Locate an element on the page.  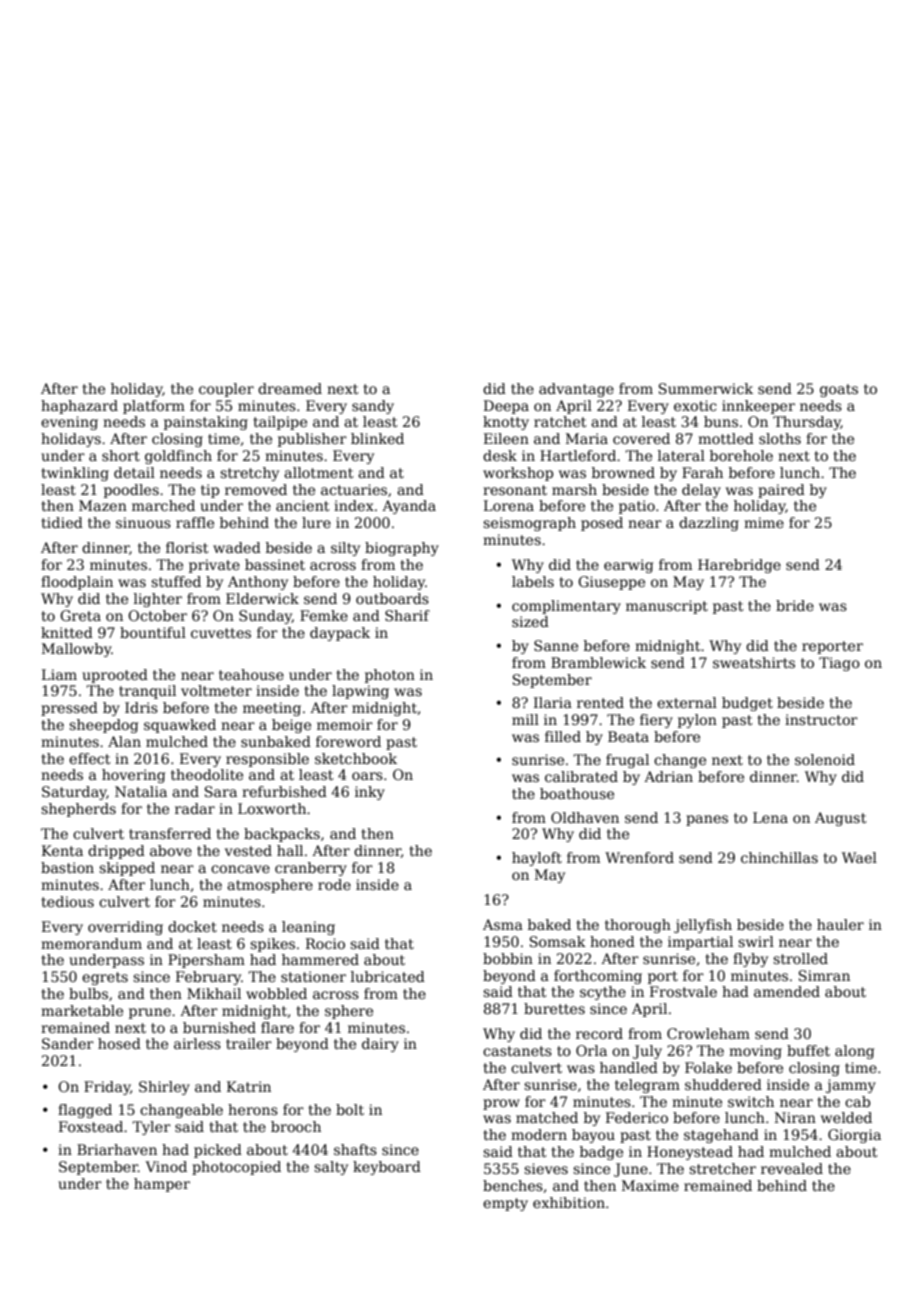
Foxstead is located at coordinates (91, 1126).
